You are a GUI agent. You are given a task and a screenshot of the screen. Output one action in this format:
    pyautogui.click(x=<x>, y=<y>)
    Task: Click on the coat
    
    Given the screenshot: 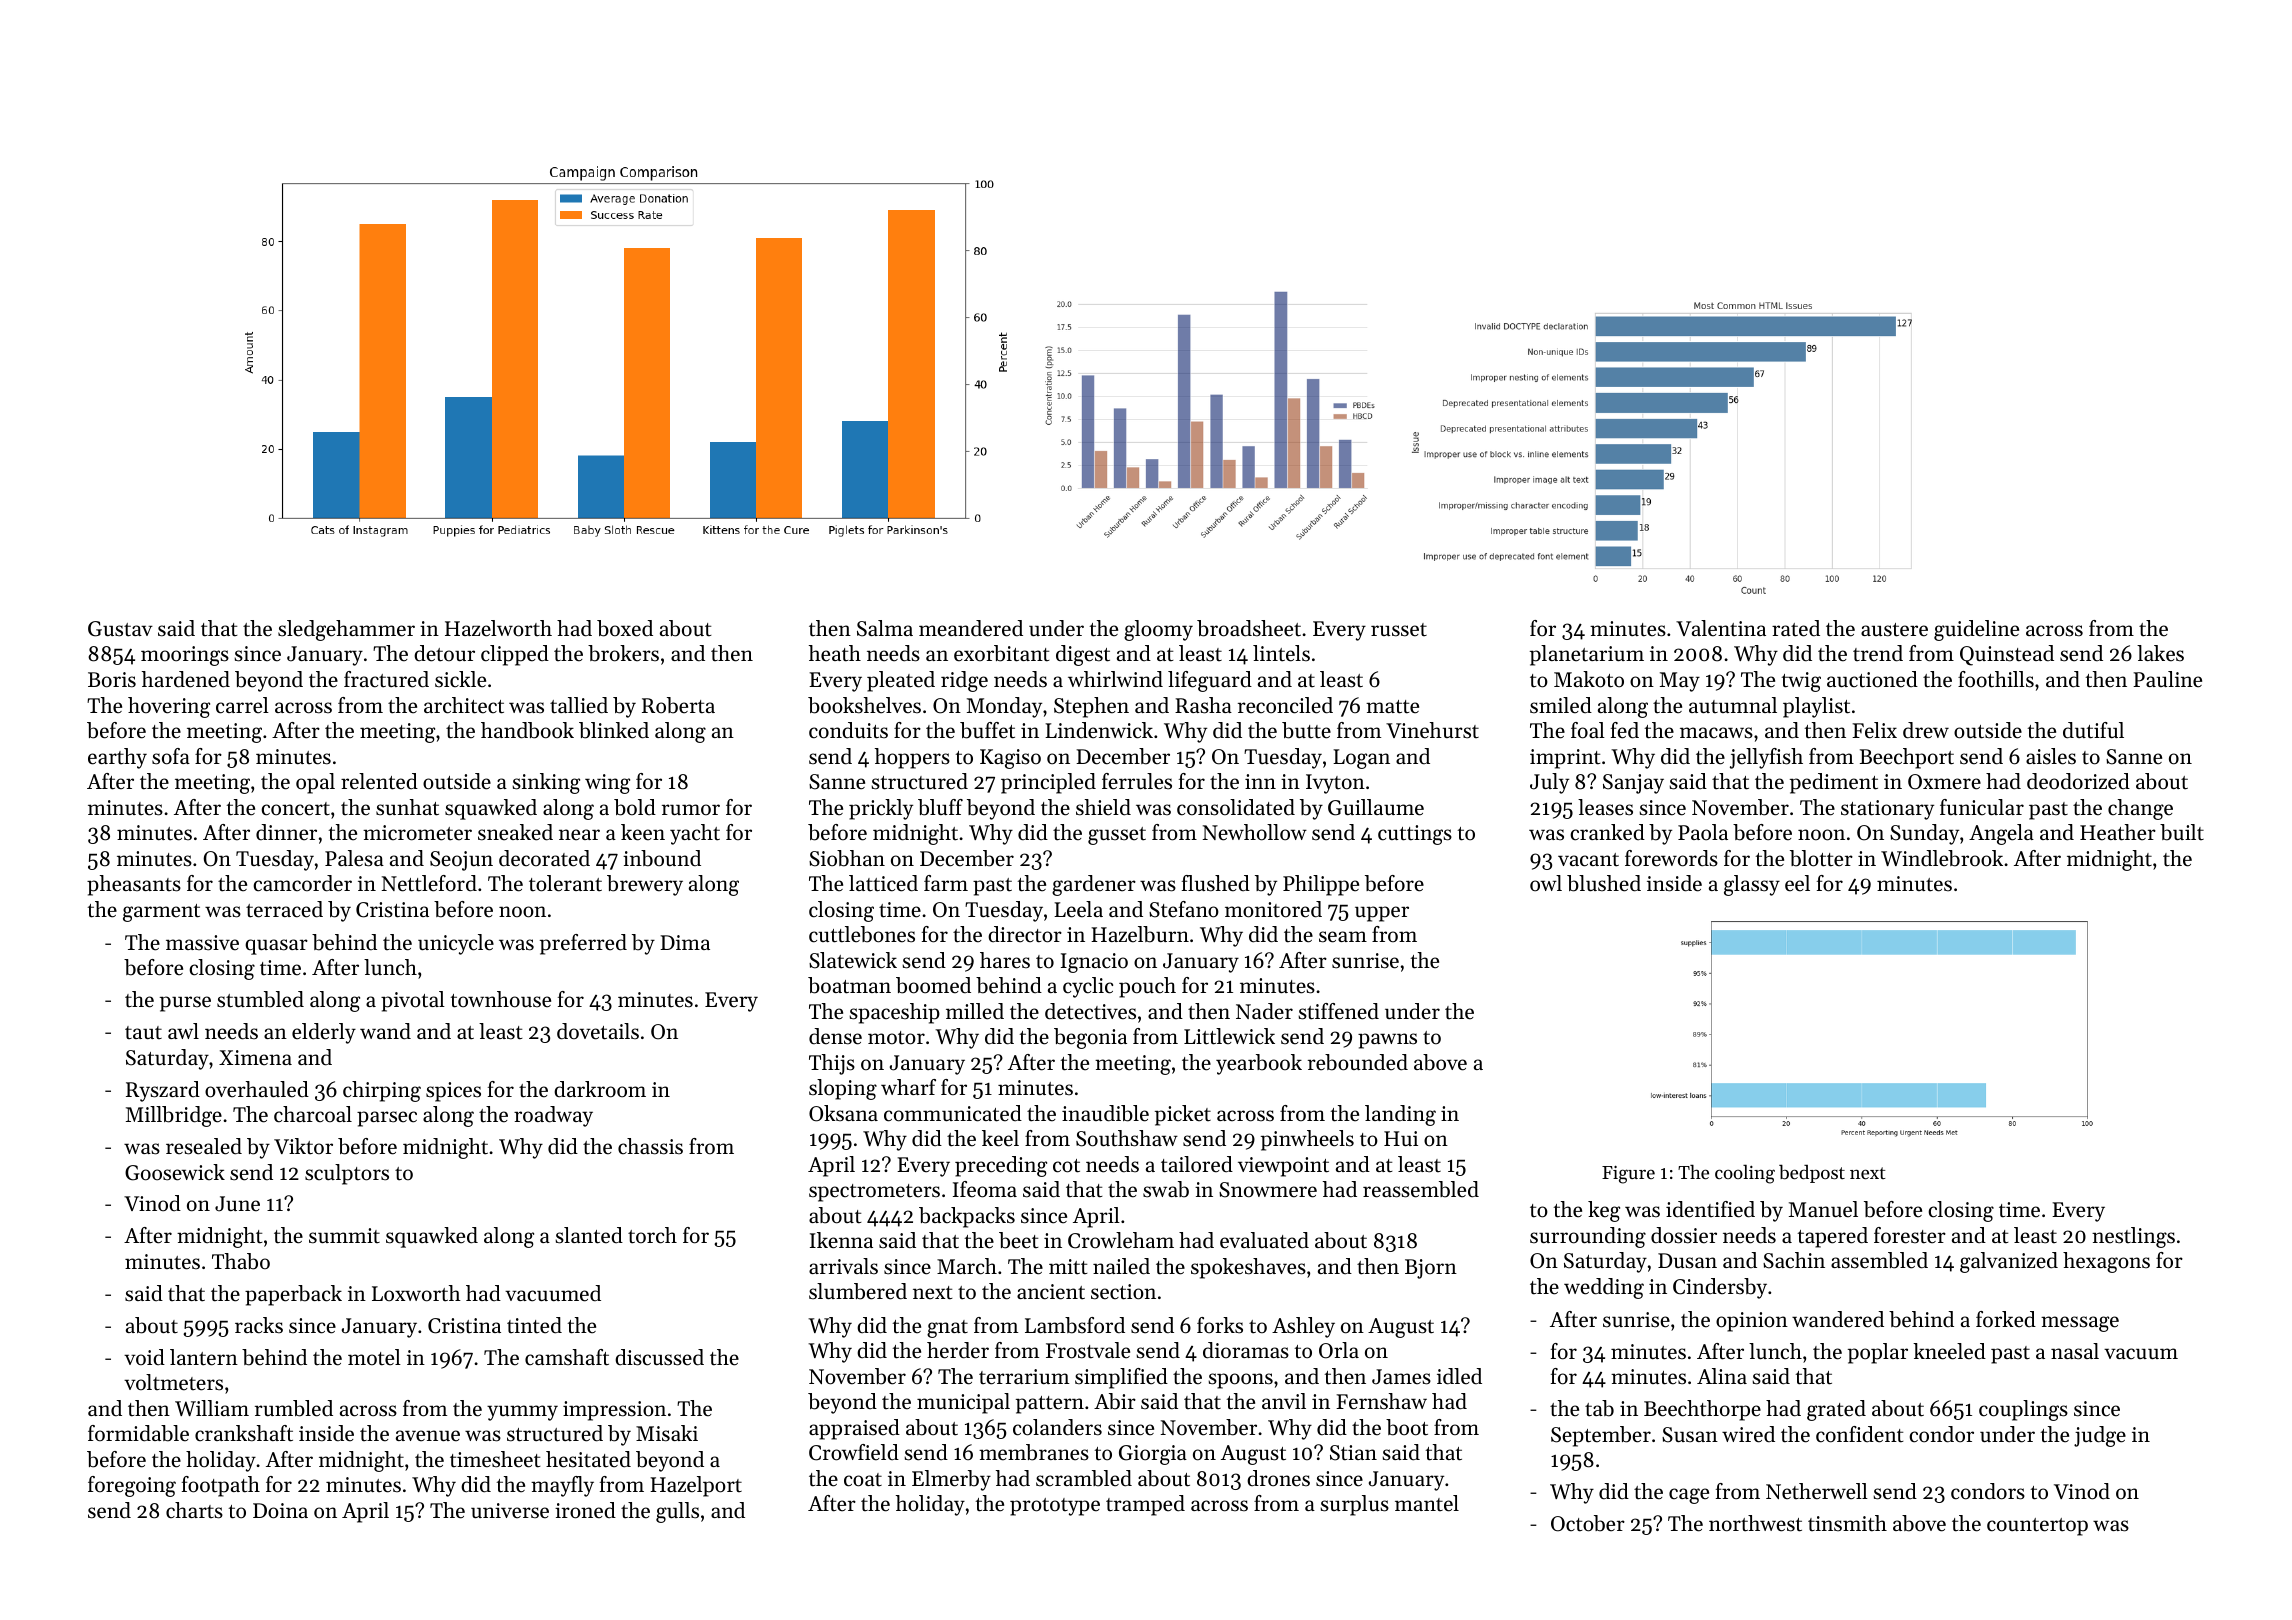 What is the action you would take?
    pyautogui.click(x=863, y=1480)
